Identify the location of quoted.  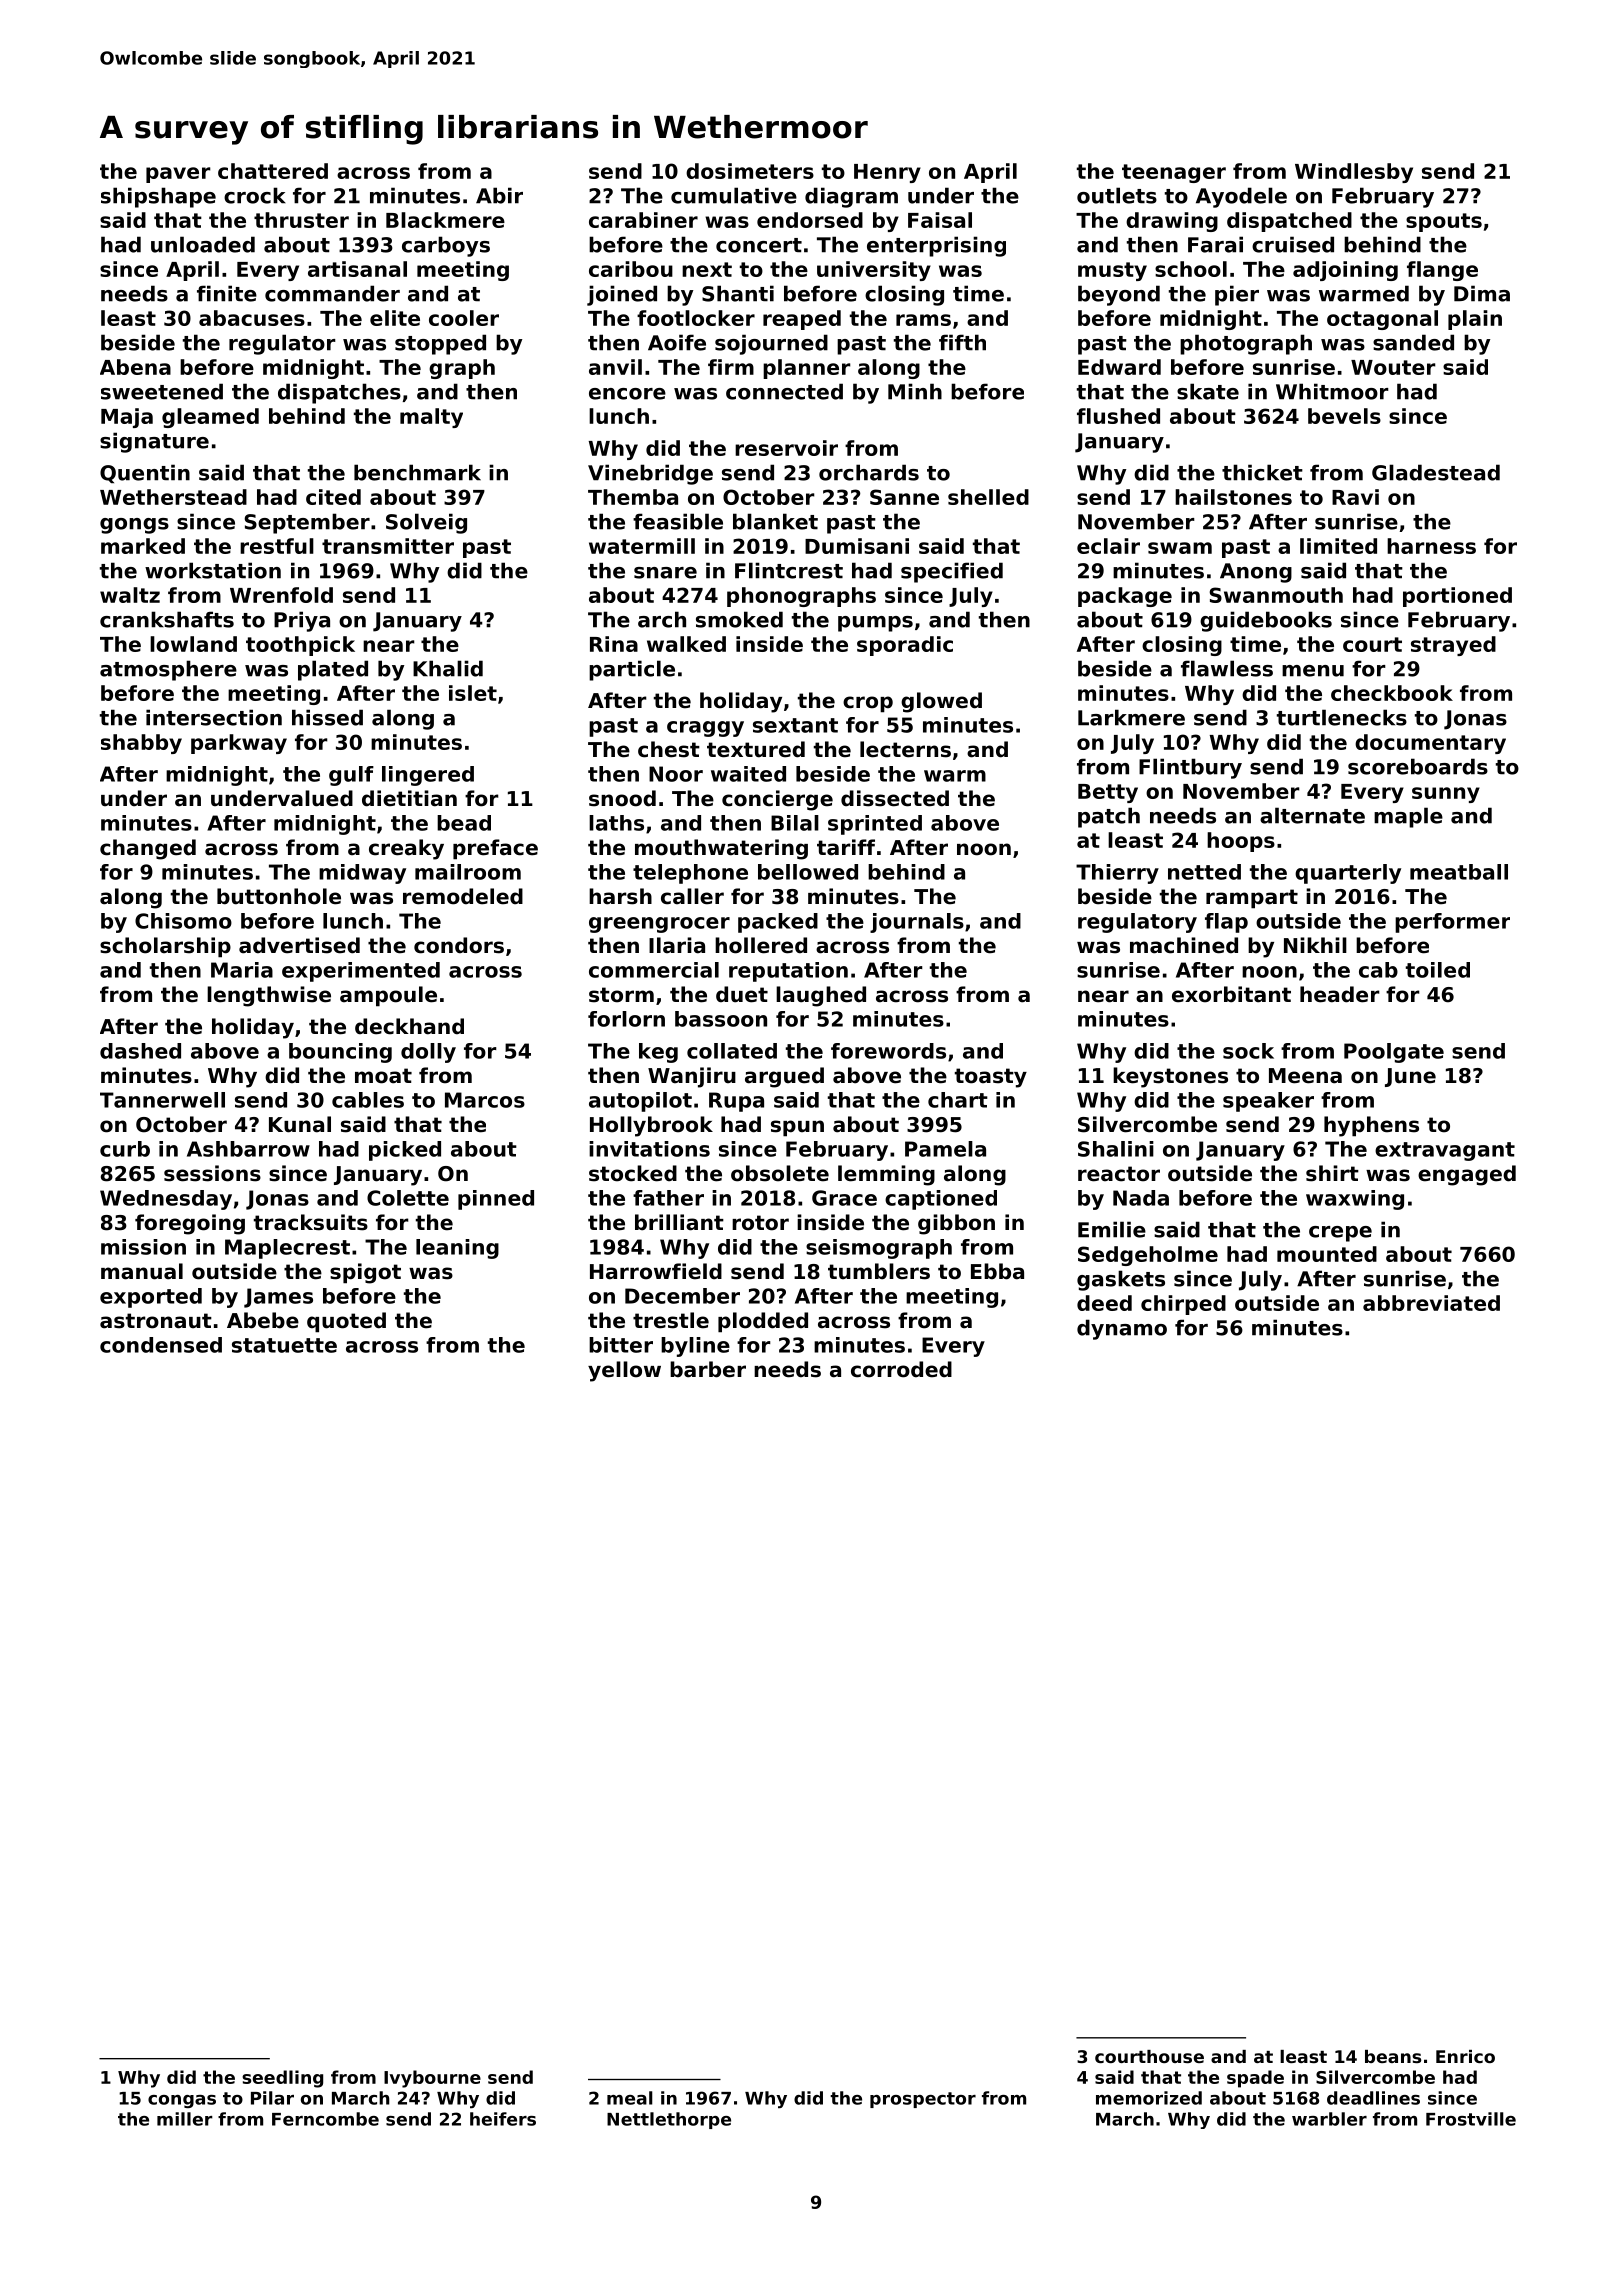
(346, 1322).
